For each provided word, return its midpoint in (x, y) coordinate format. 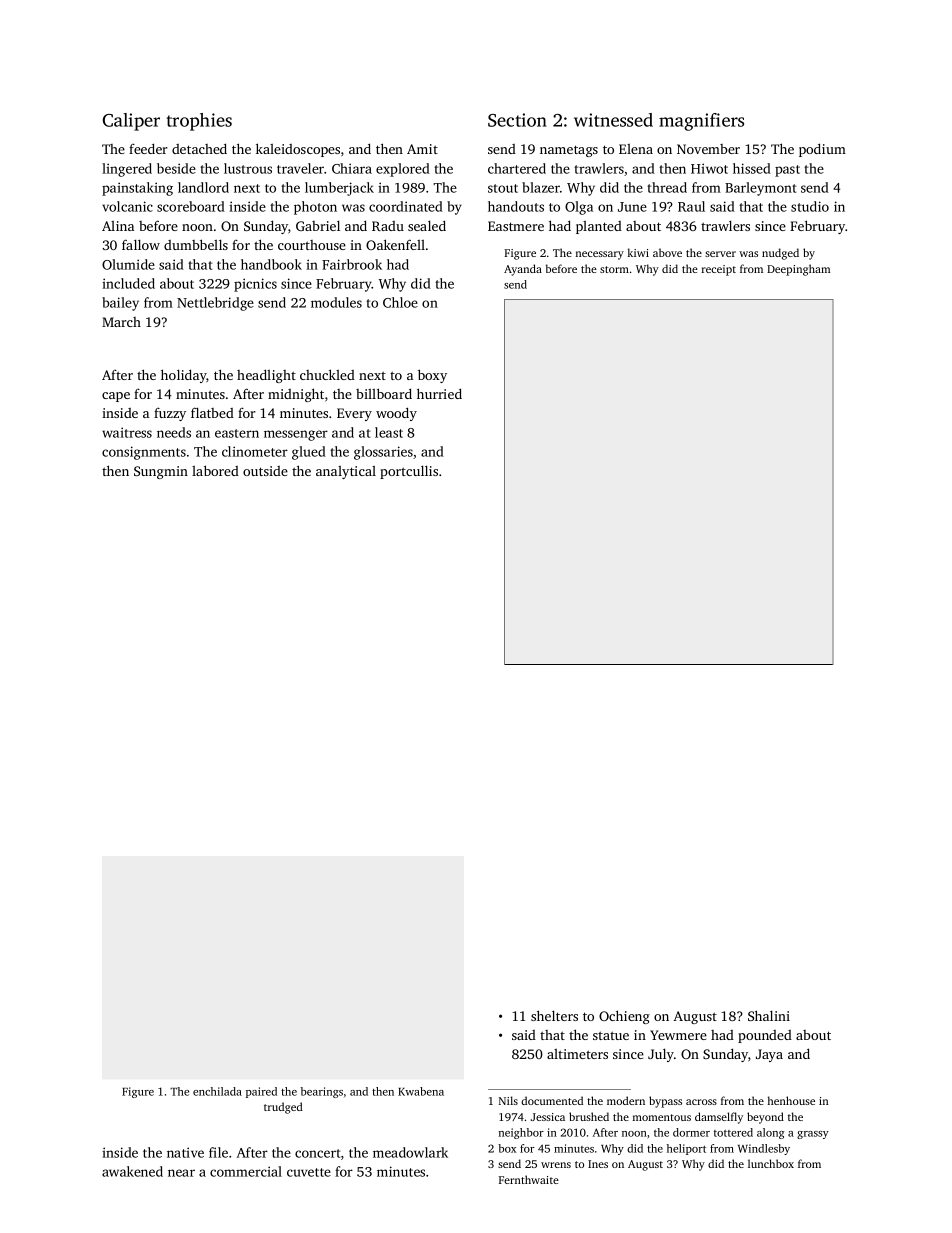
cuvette (309, 1172)
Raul (691, 206)
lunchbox (771, 1163)
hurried (439, 393)
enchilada (217, 1091)
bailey (120, 304)
